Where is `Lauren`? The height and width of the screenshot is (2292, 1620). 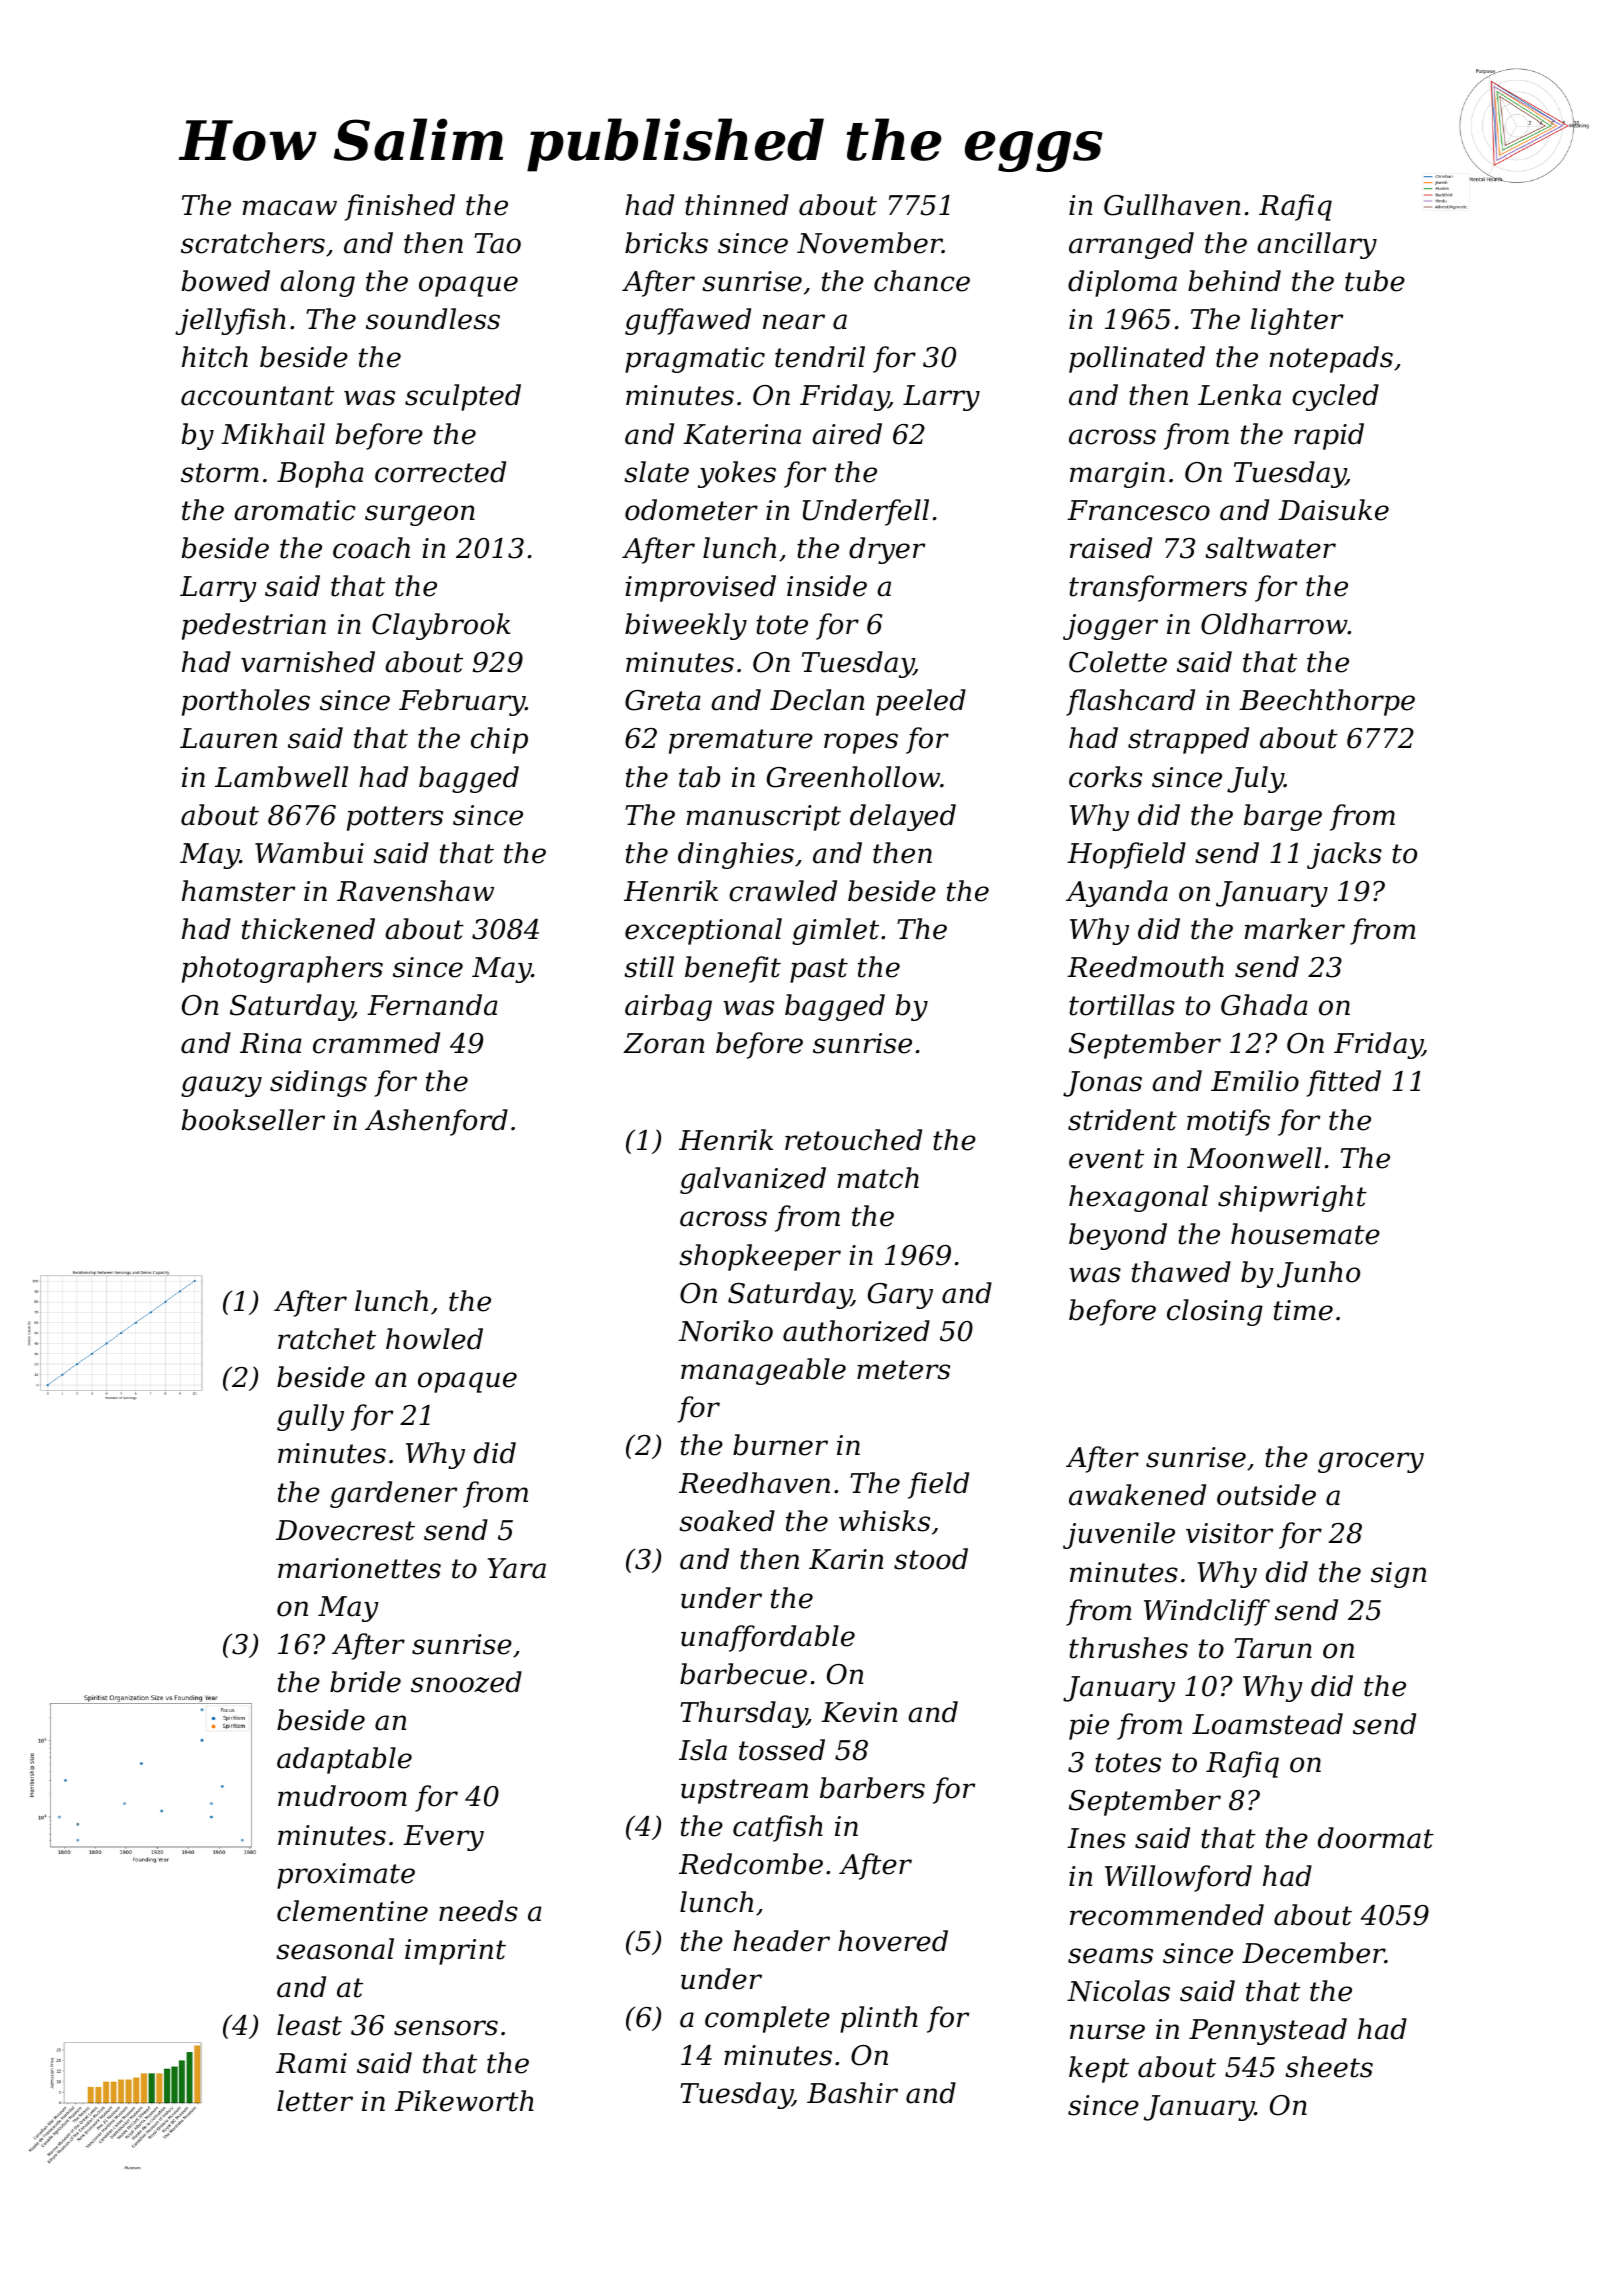
Lauren is located at coordinates (228, 738).
